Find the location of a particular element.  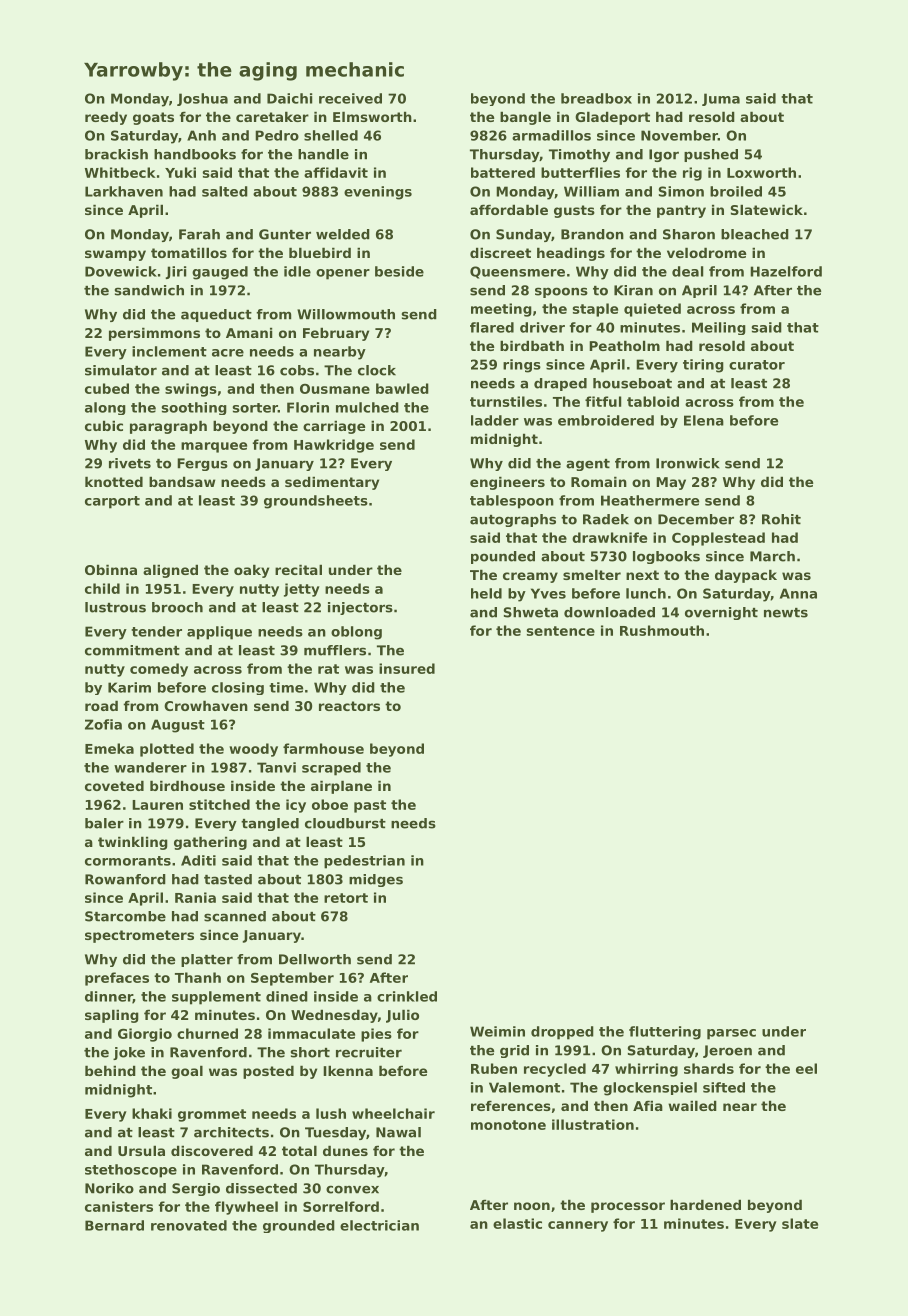

Ironwick is located at coordinates (688, 463).
